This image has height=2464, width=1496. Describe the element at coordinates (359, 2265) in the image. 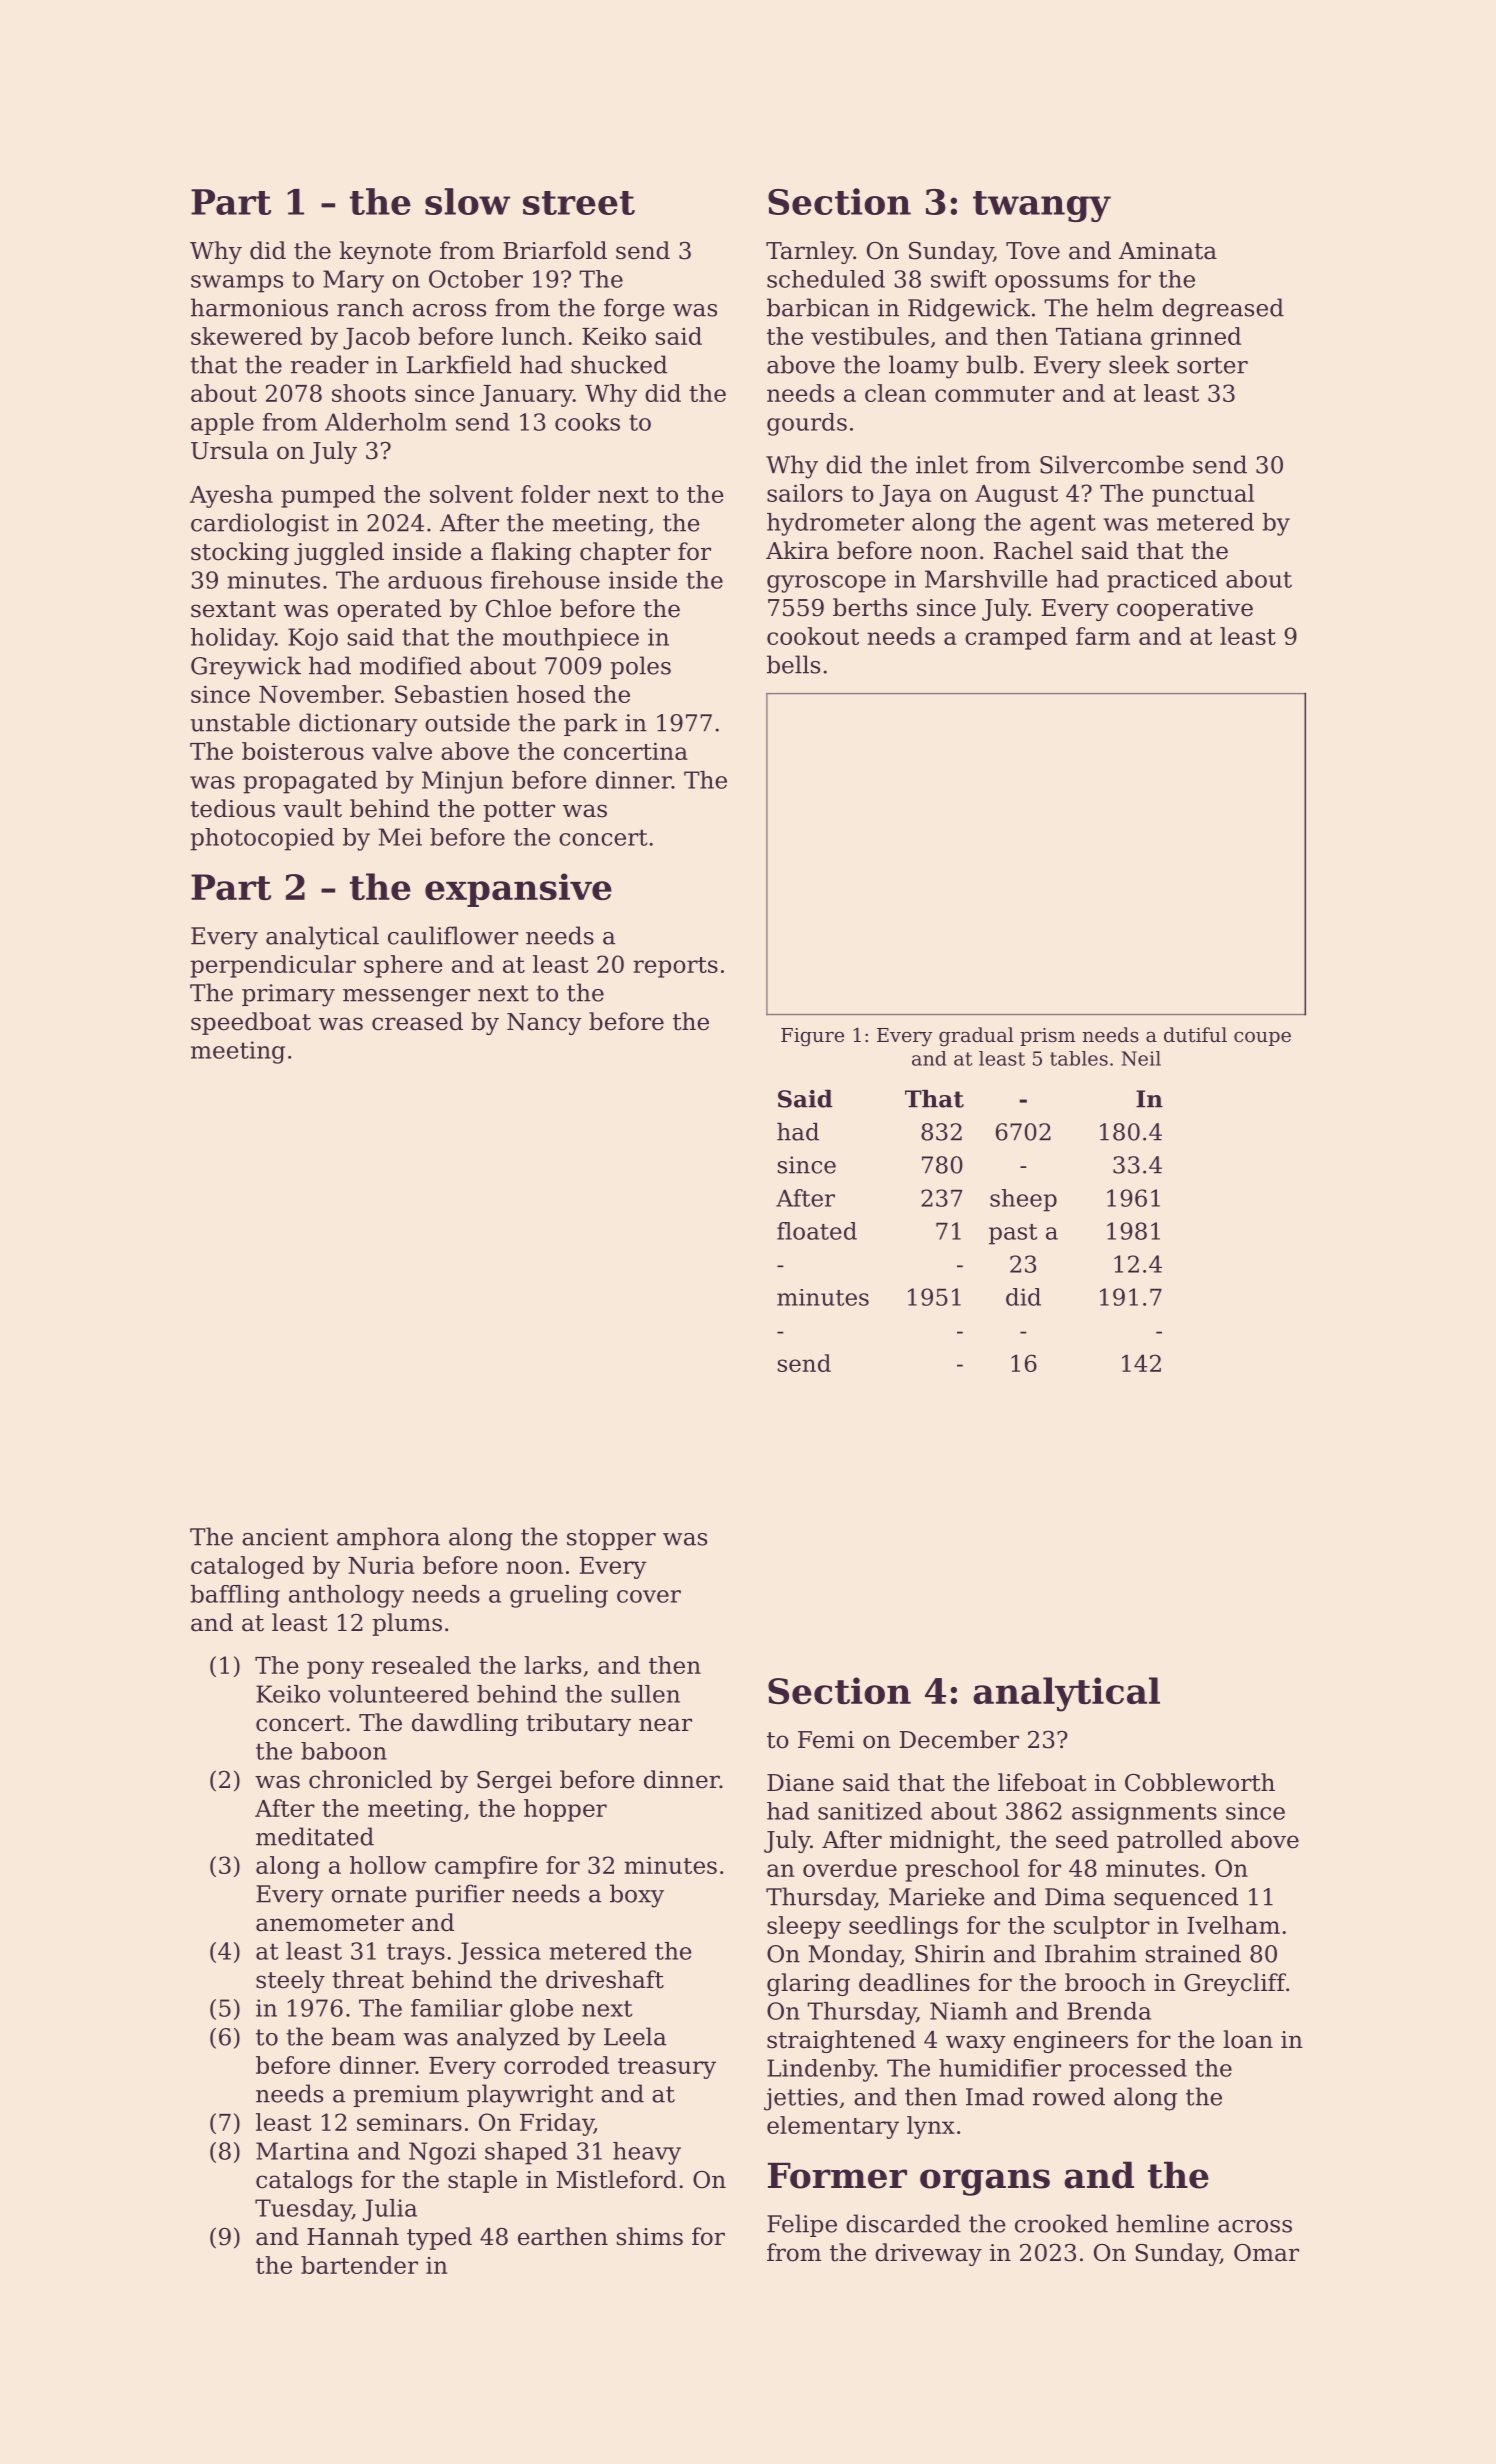

I see `bartender` at that location.
